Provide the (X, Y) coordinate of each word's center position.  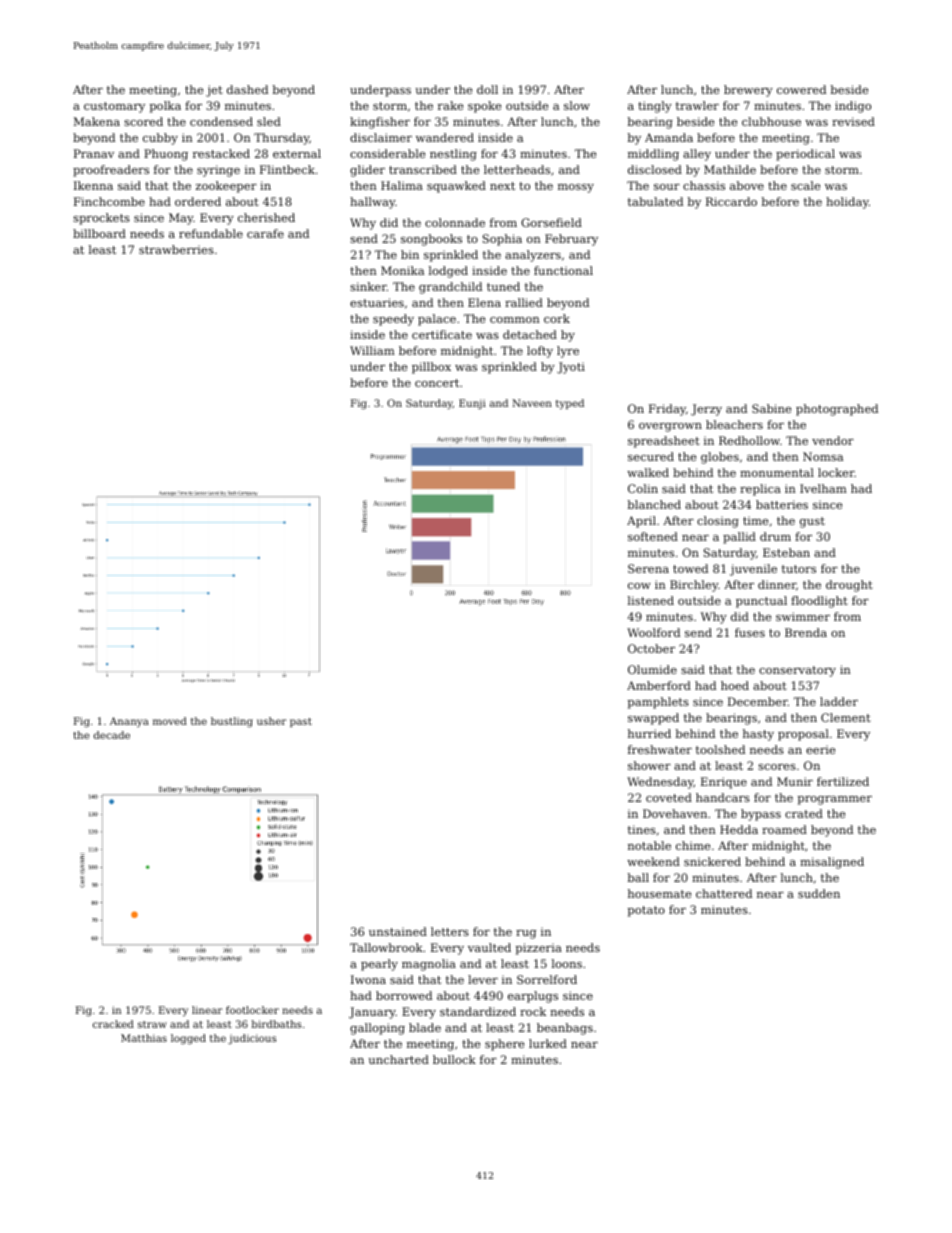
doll (487, 89)
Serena (648, 568)
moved (170, 721)
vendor (833, 440)
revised (853, 121)
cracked (113, 1024)
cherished (266, 217)
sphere (504, 1045)
